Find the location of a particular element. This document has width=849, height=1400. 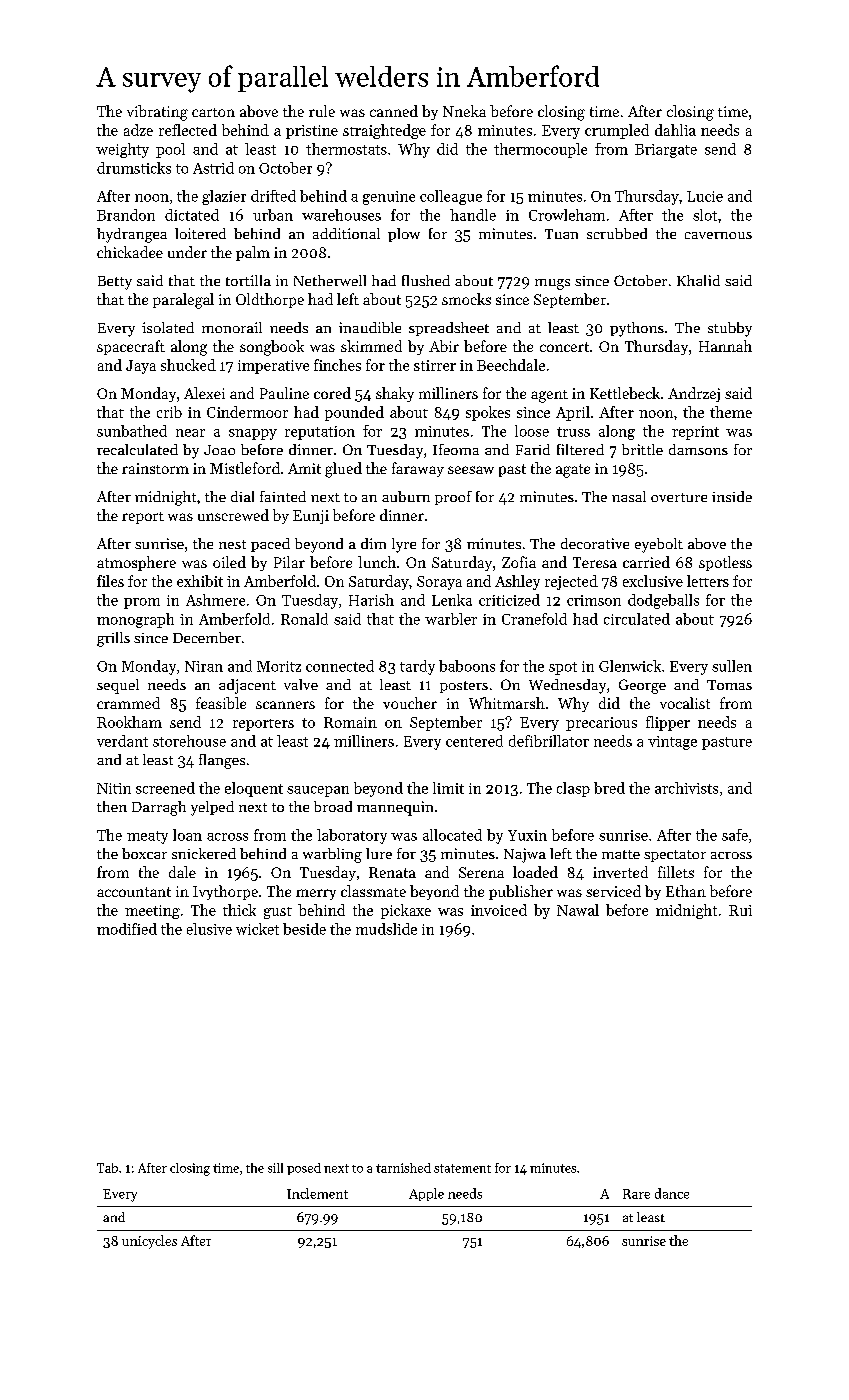

files is located at coordinates (110, 581).
